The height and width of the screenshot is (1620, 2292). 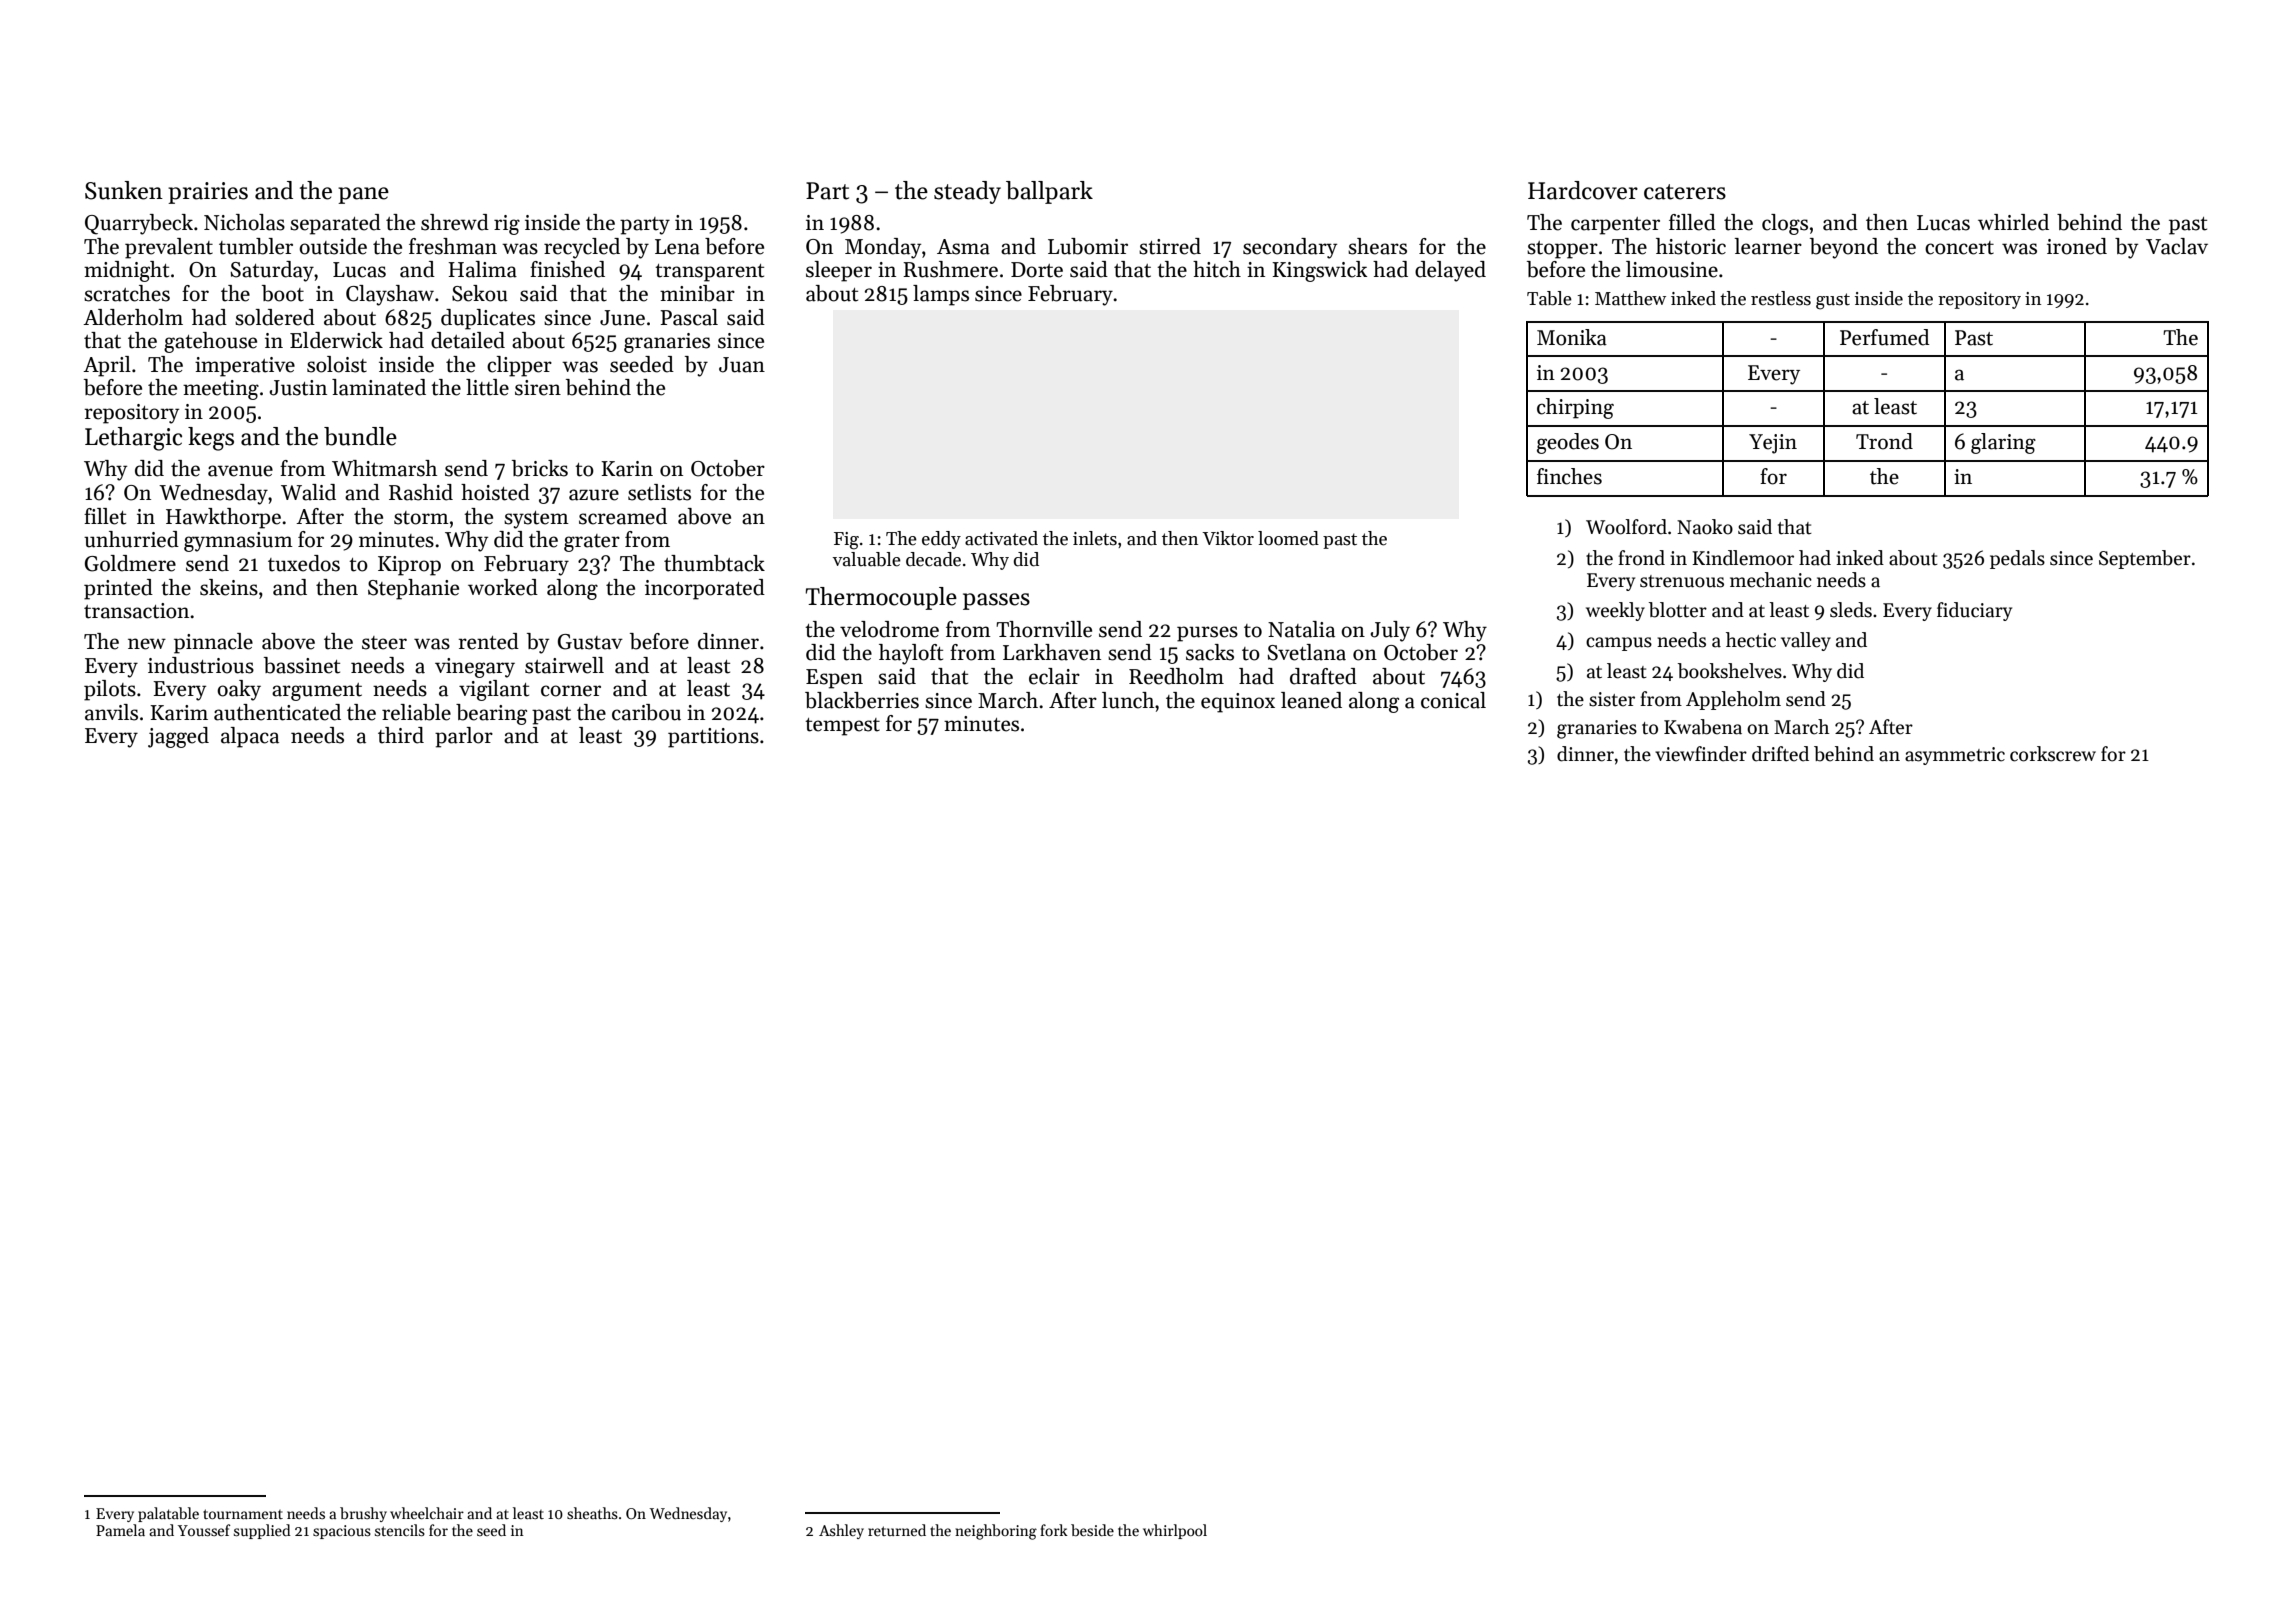 What do you see at coordinates (1092, 1530) in the screenshot?
I see `beside` at bounding box center [1092, 1530].
